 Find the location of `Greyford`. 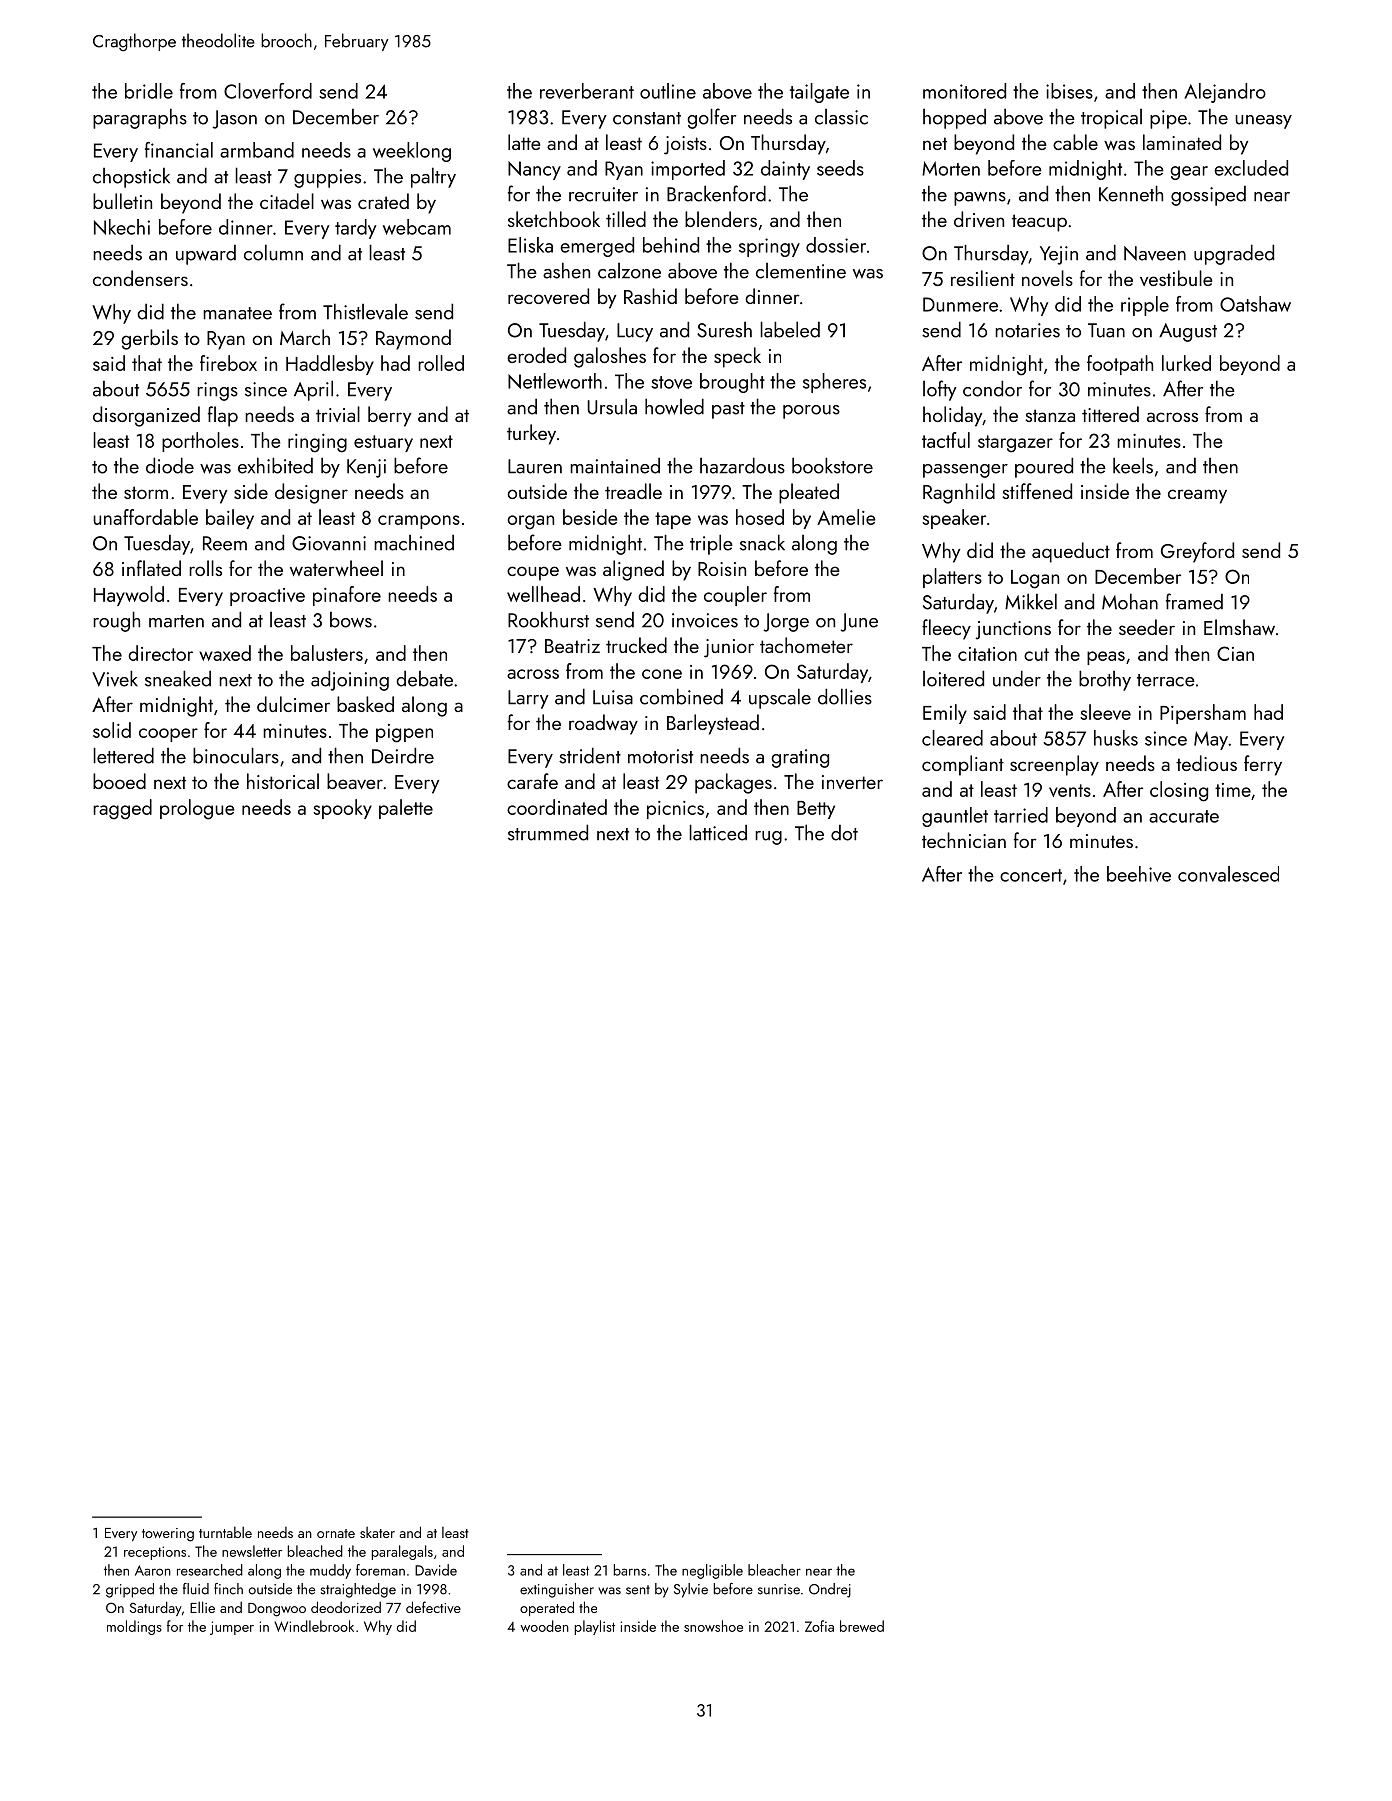

Greyford is located at coordinates (1197, 552).
